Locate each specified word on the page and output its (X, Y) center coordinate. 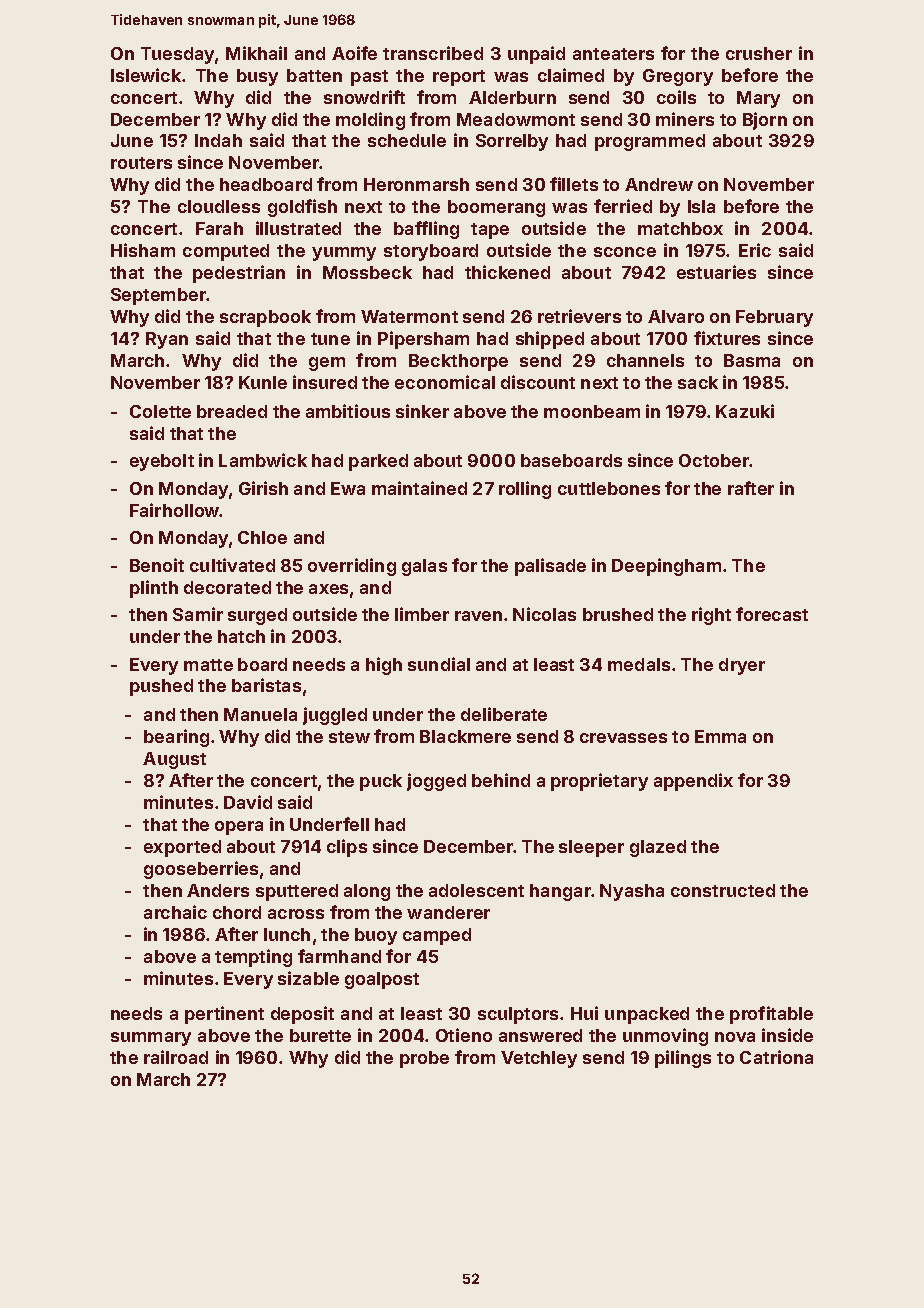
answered (540, 1035)
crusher (759, 53)
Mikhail (256, 53)
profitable (771, 1015)
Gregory (678, 77)
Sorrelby (512, 142)
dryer (742, 666)
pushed (161, 687)
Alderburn (512, 97)
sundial (439, 664)
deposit (302, 1015)
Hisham (143, 250)
